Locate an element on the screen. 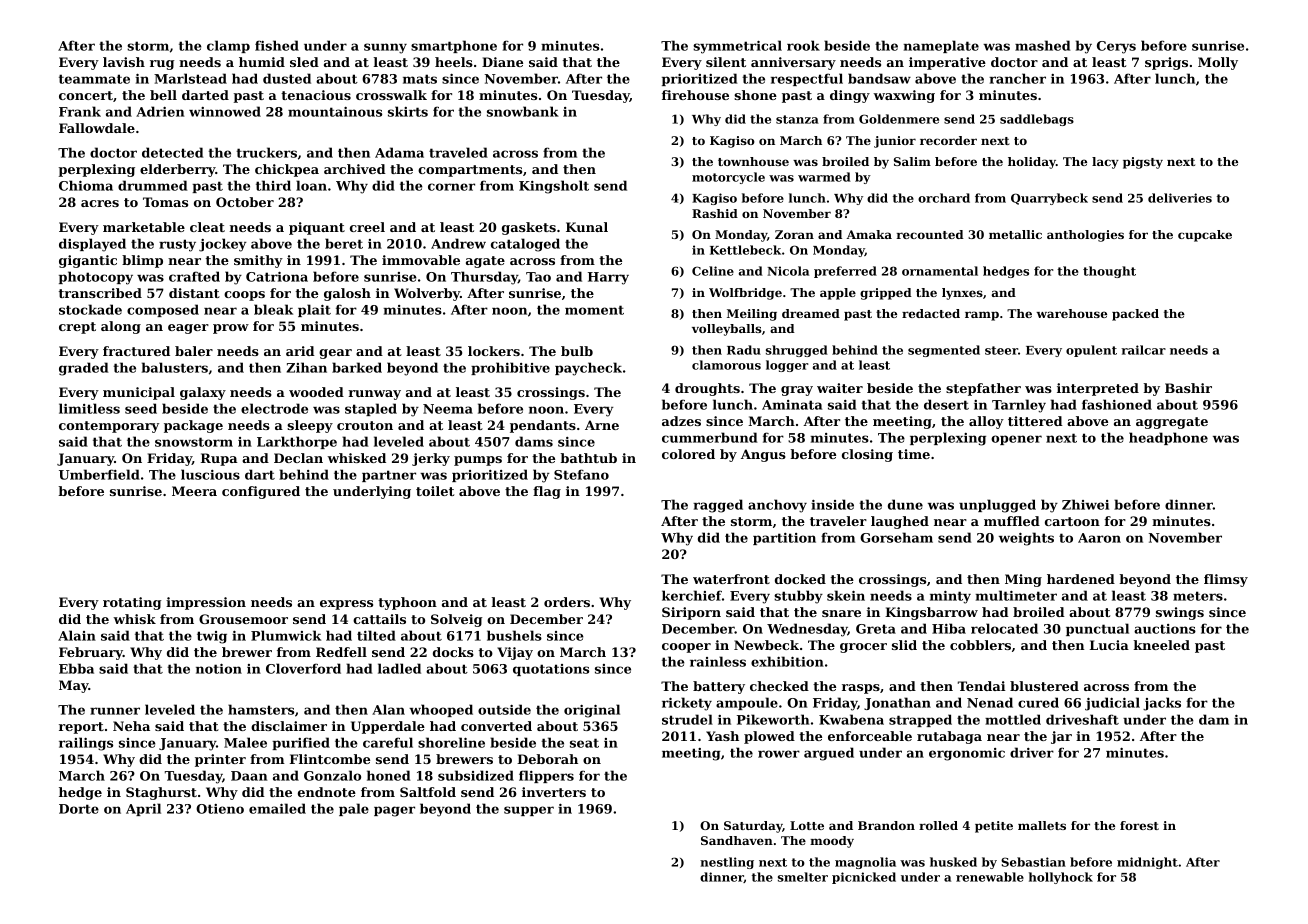 The height and width of the screenshot is (924, 1308). Dorte is located at coordinates (79, 809).
